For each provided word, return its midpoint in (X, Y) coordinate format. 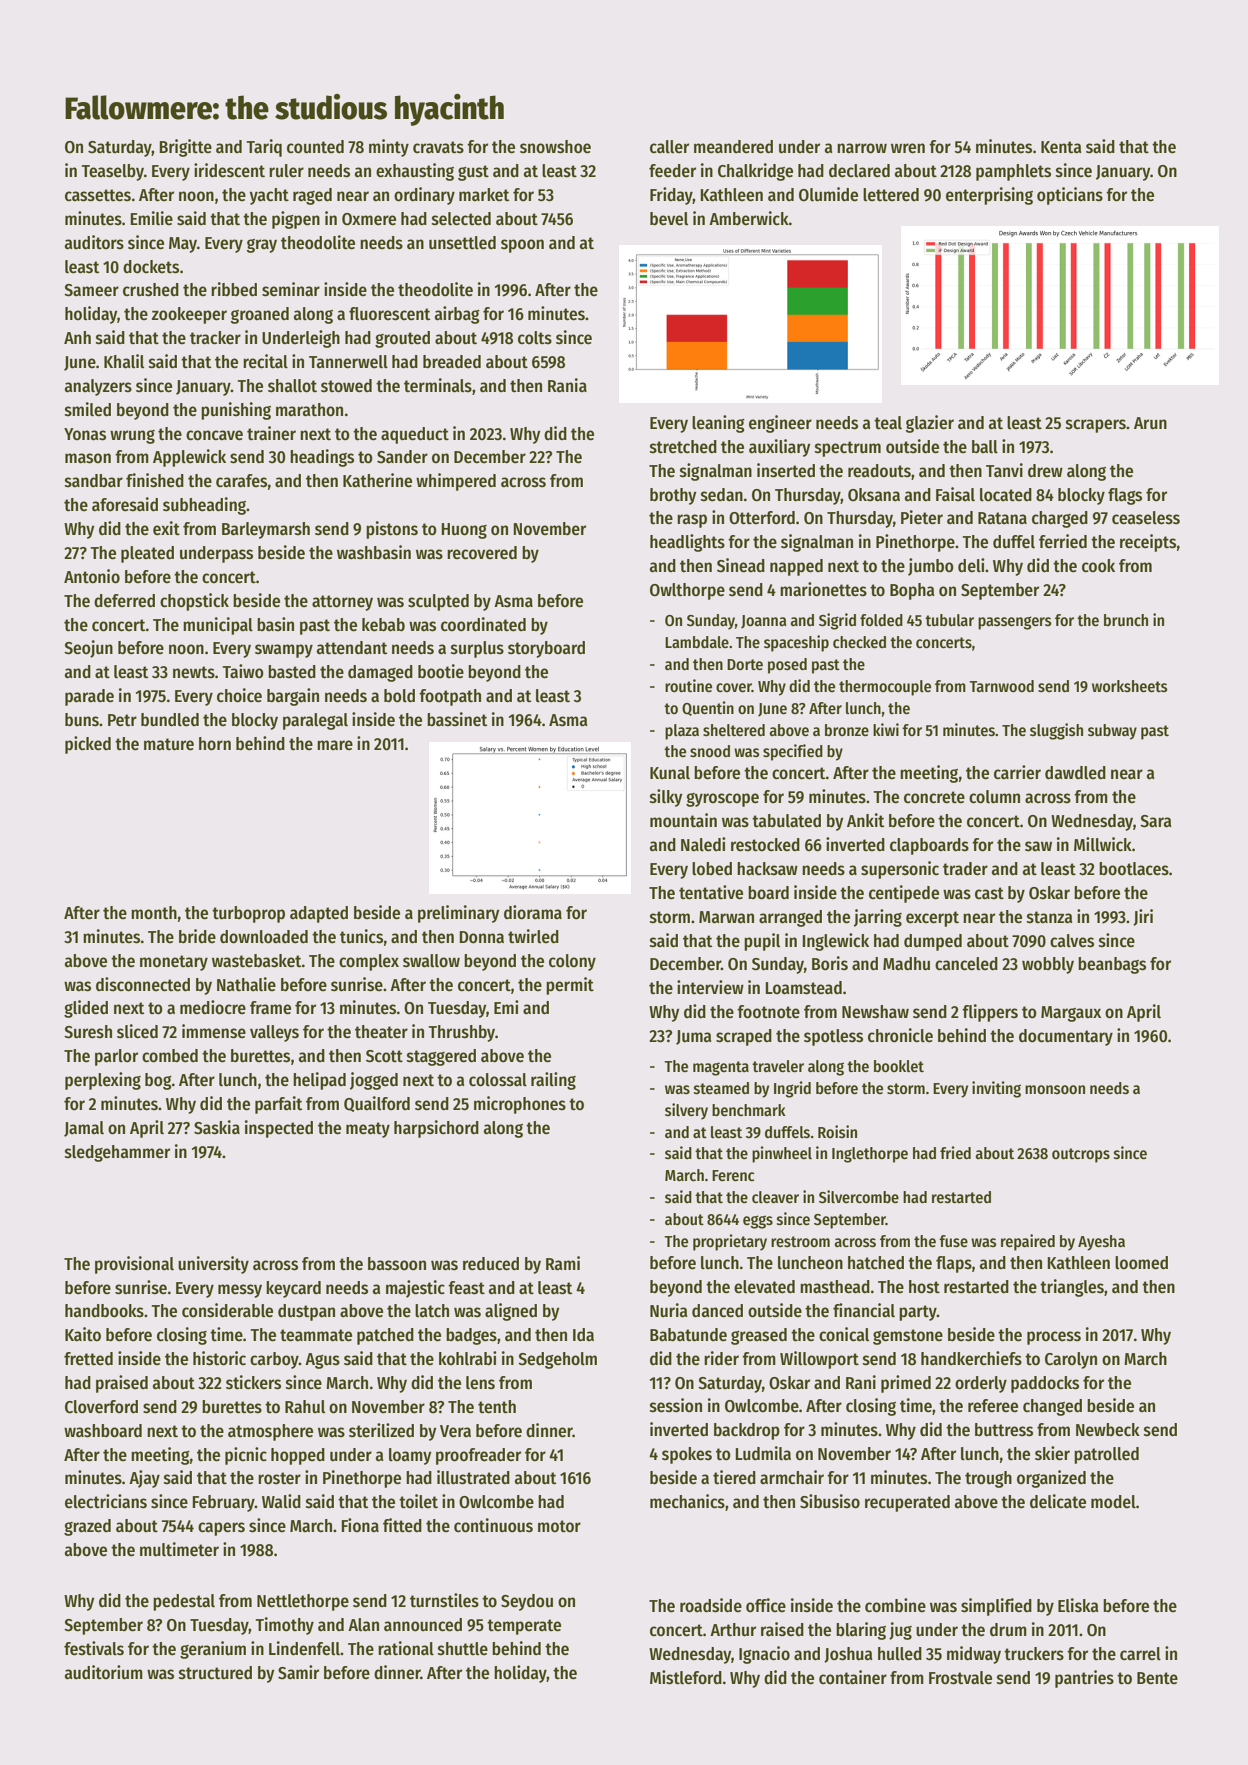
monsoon (1055, 1089)
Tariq (264, 148)
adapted (319, 914)
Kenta (1061, 147)
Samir (298, 1672)
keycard (293, 1289)
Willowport (819, 1360)
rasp (692, 521)
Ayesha (1101, 1243)
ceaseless (1146, 518)
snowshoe (555, 147)
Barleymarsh (266, 530)
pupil (762, 942)
